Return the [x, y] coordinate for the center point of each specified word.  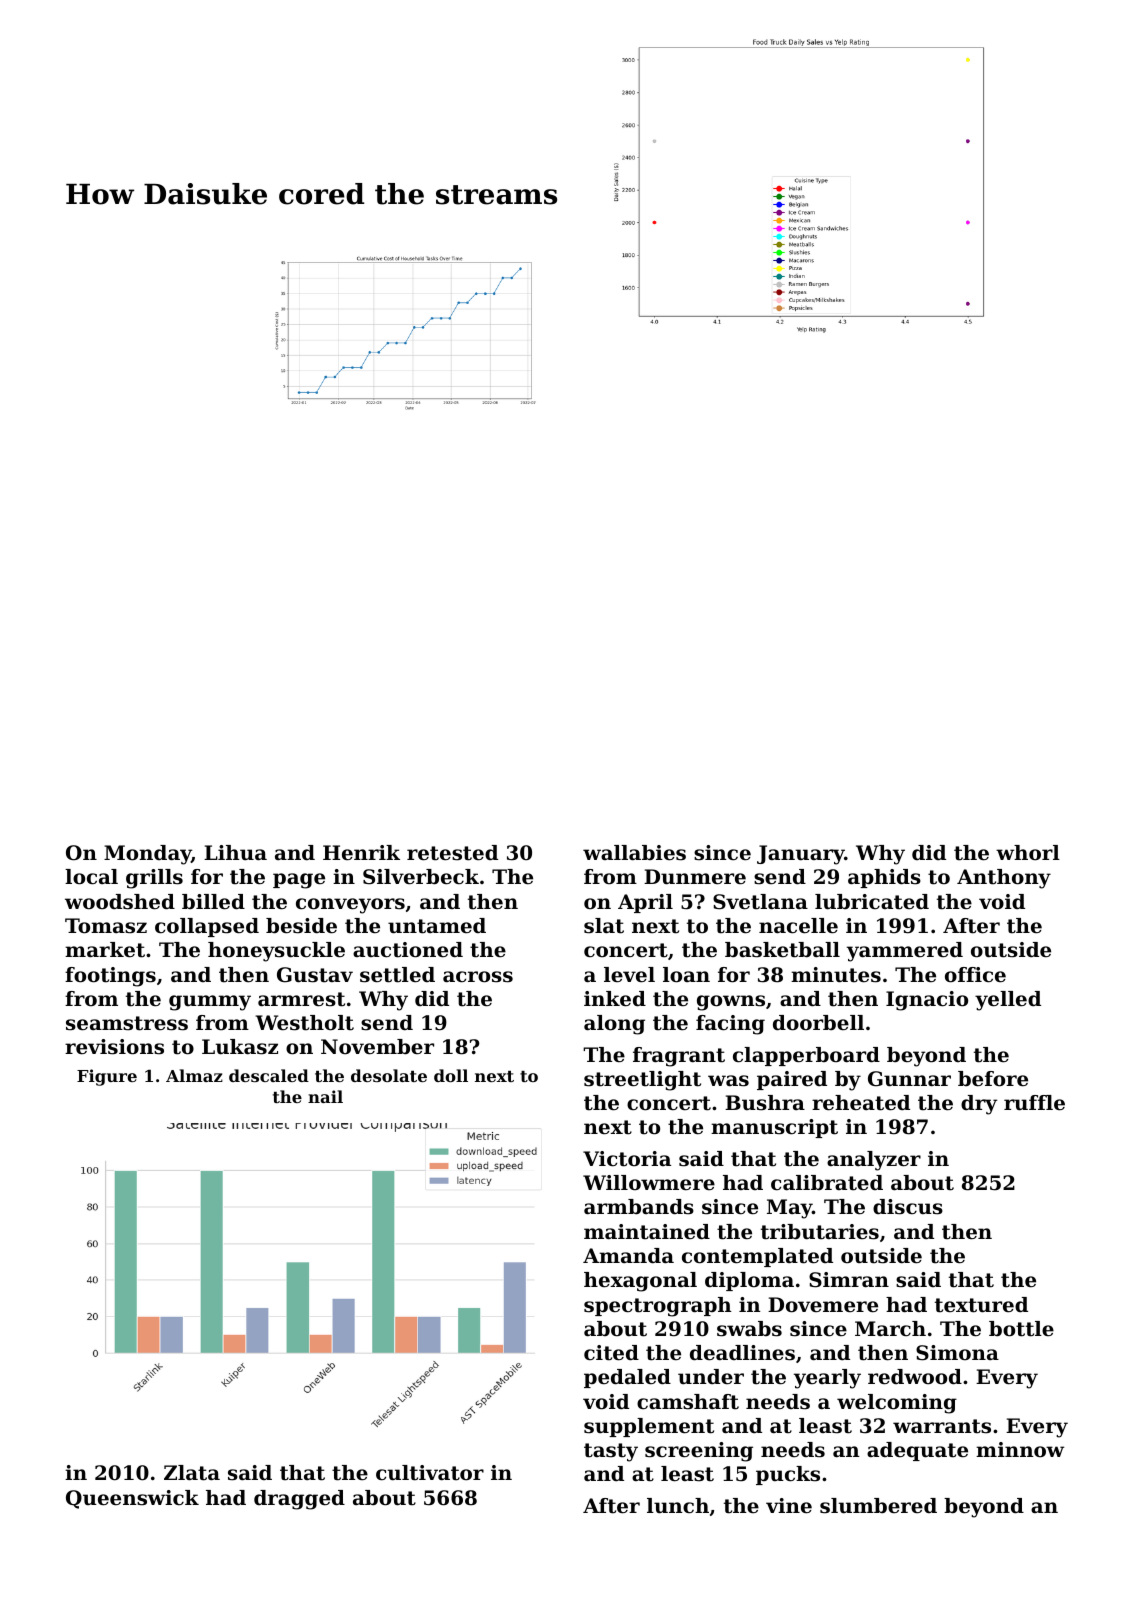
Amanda [628, 1256]
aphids [884, 878]
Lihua [235, 853]
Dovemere [823, 1305]
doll [451, 1075]
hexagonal [640, 1282]
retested [452, 853]
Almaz [194, 1075]
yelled [1008, 1001]
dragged [299, 1500]
